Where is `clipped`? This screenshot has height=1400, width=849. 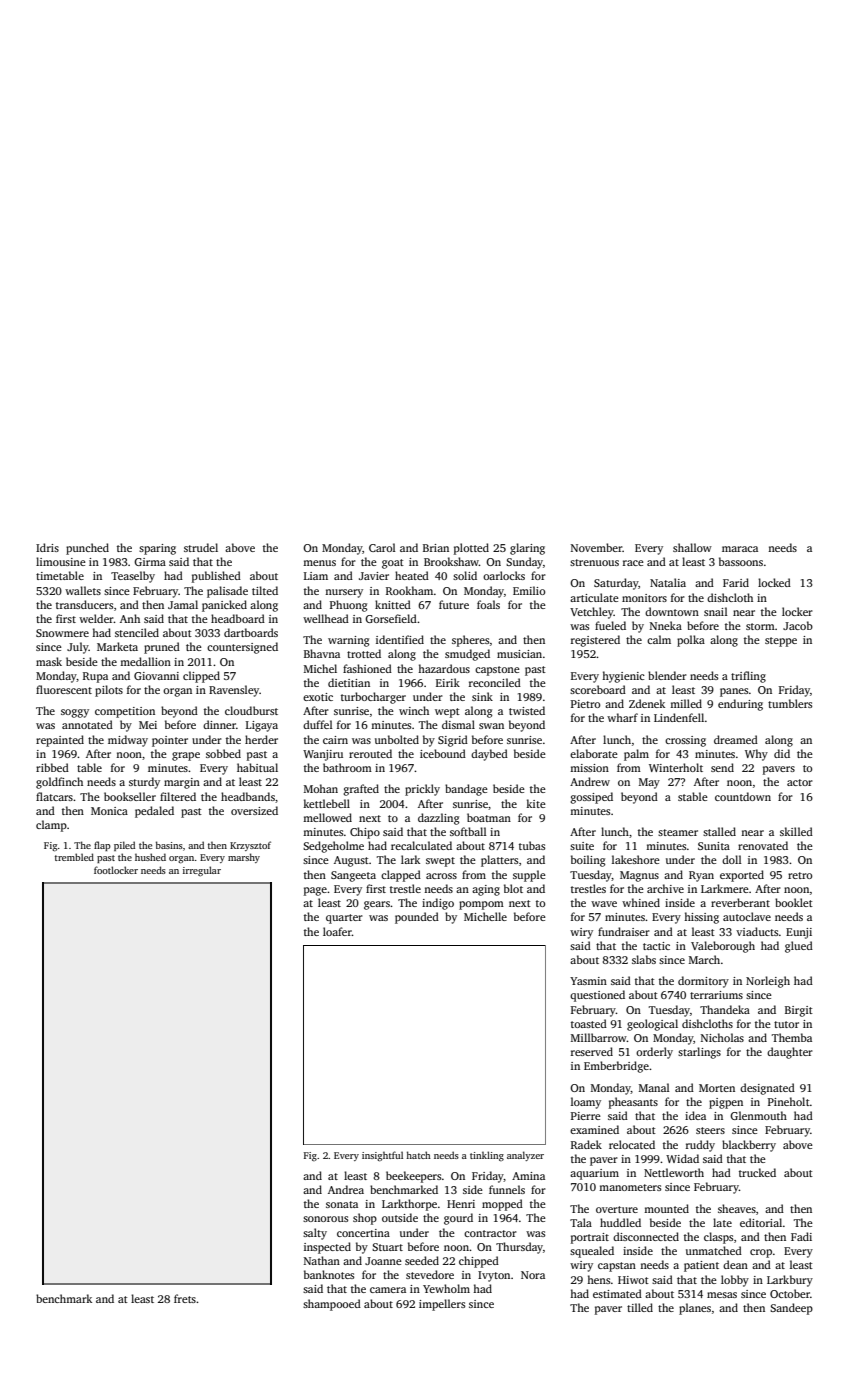
clipped is located at coordinates (201, 677).
